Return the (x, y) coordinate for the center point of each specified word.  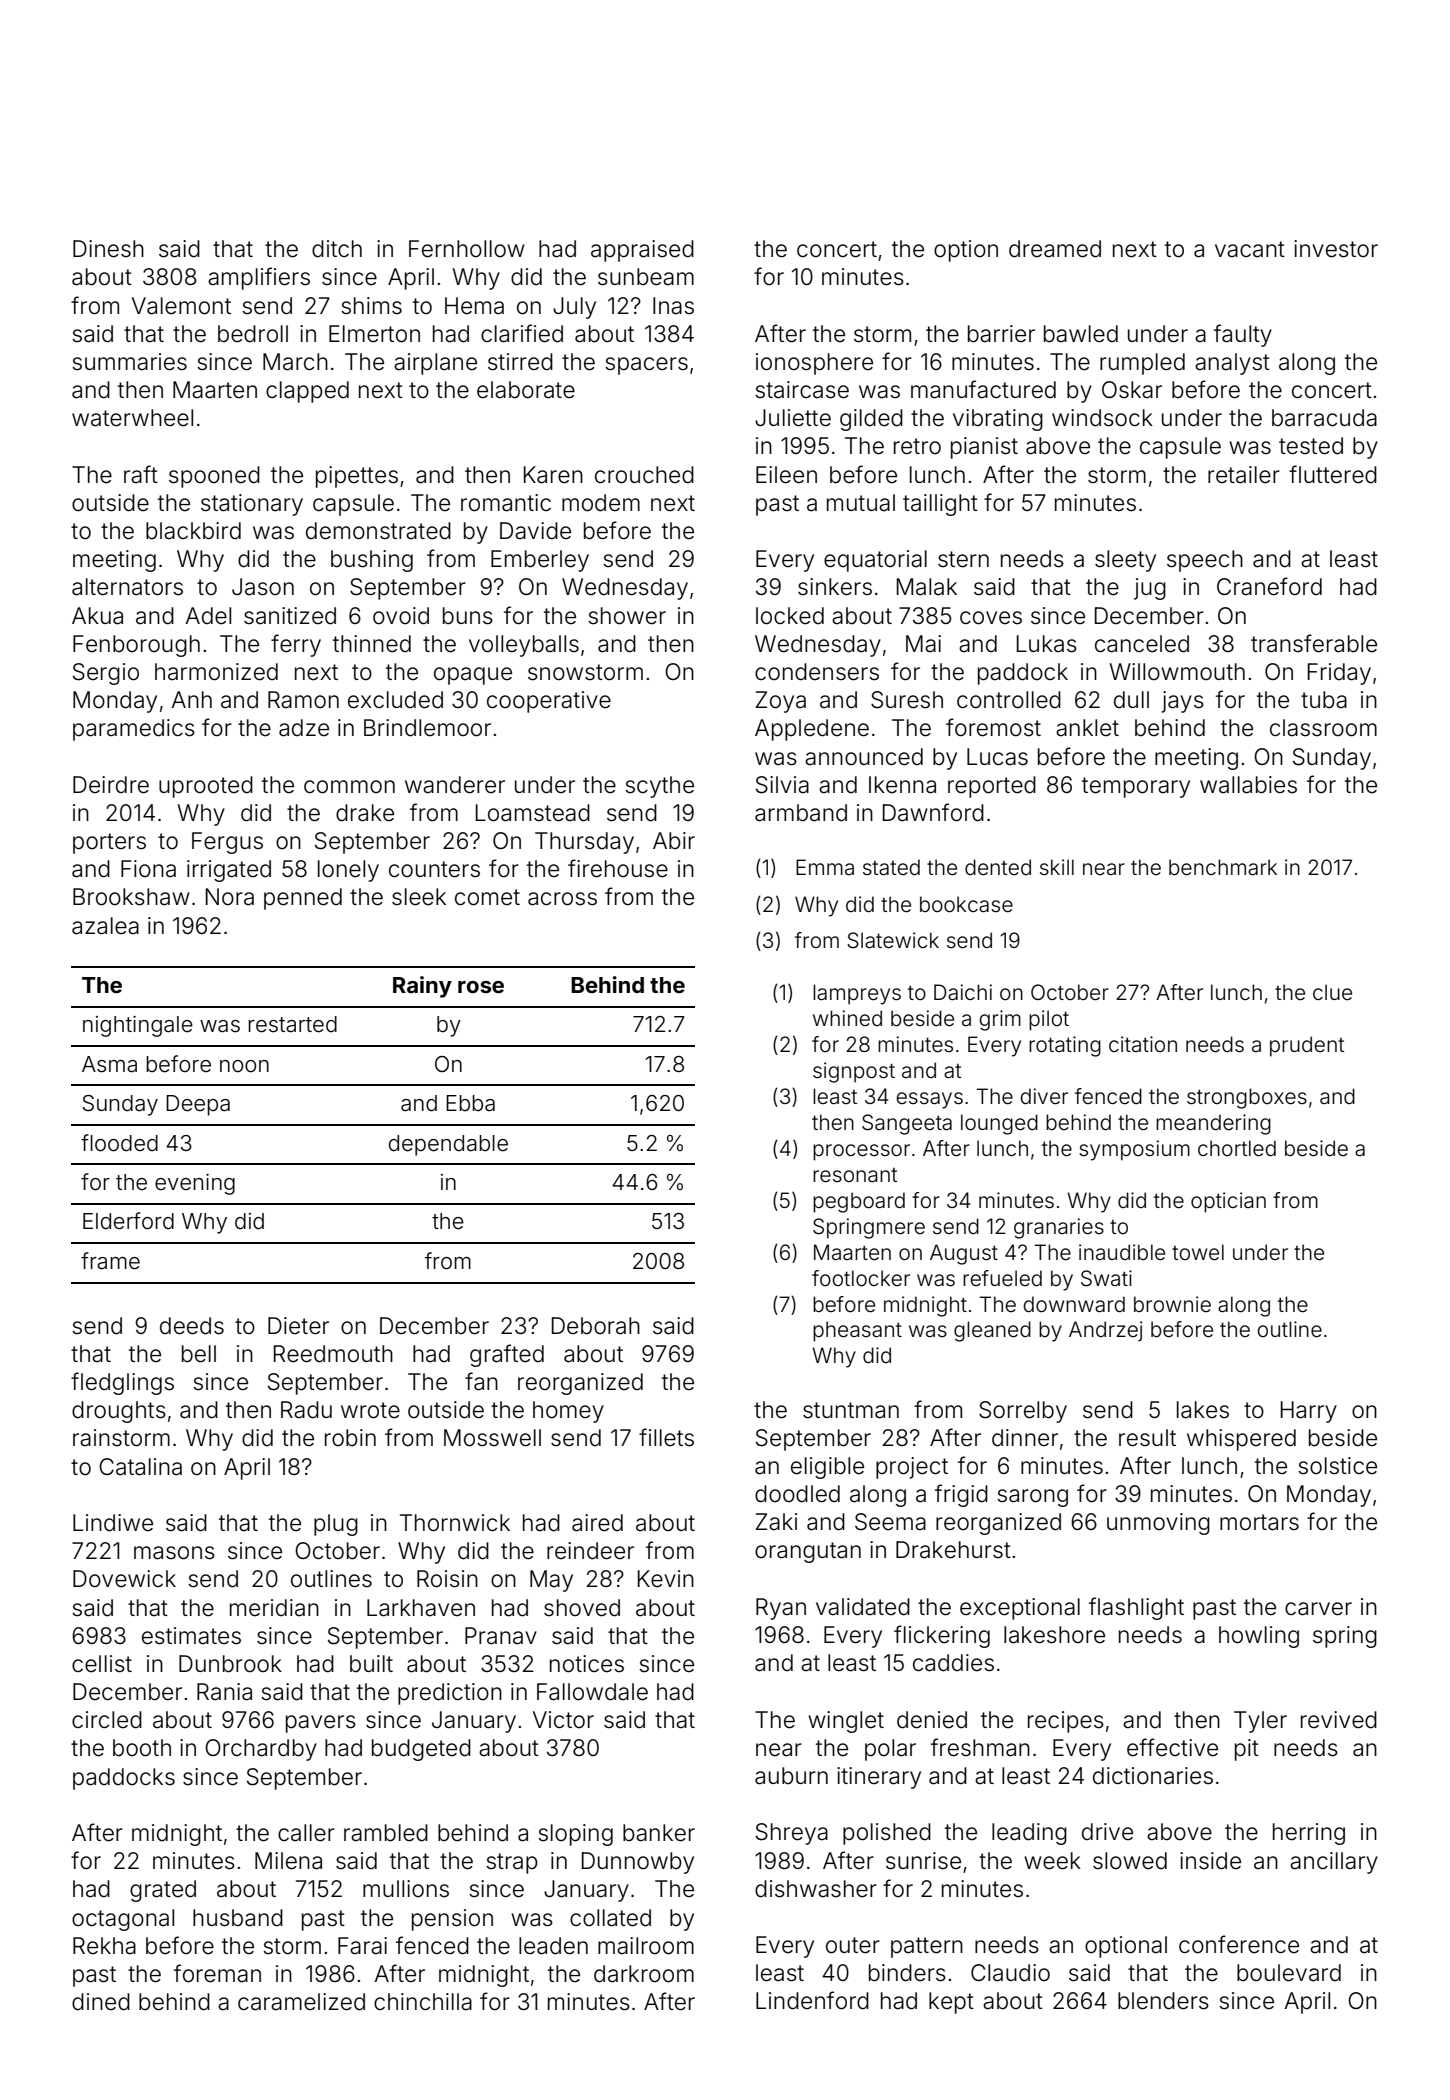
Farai (362, 1946)
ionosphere (814, 364)
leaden (553, 1946)
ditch (337, 249)
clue (1332, 992)
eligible (827, 1468)
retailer (1244, 475)
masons (174, 1553)
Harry (1309, 1412)
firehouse (618, 868)
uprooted (206, 787)
